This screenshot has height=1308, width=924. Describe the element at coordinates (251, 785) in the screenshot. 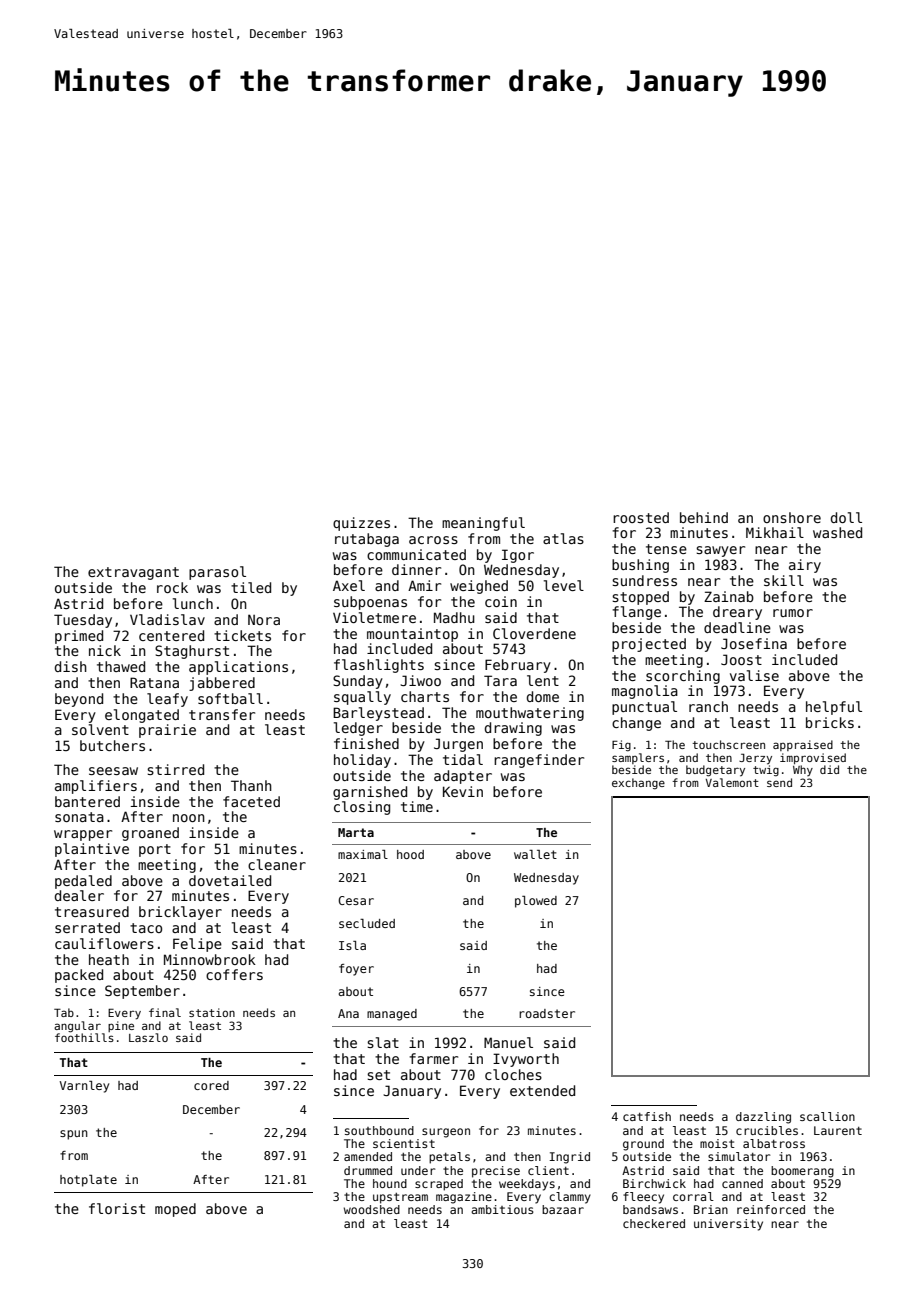

I see `Thanh` at that location.
